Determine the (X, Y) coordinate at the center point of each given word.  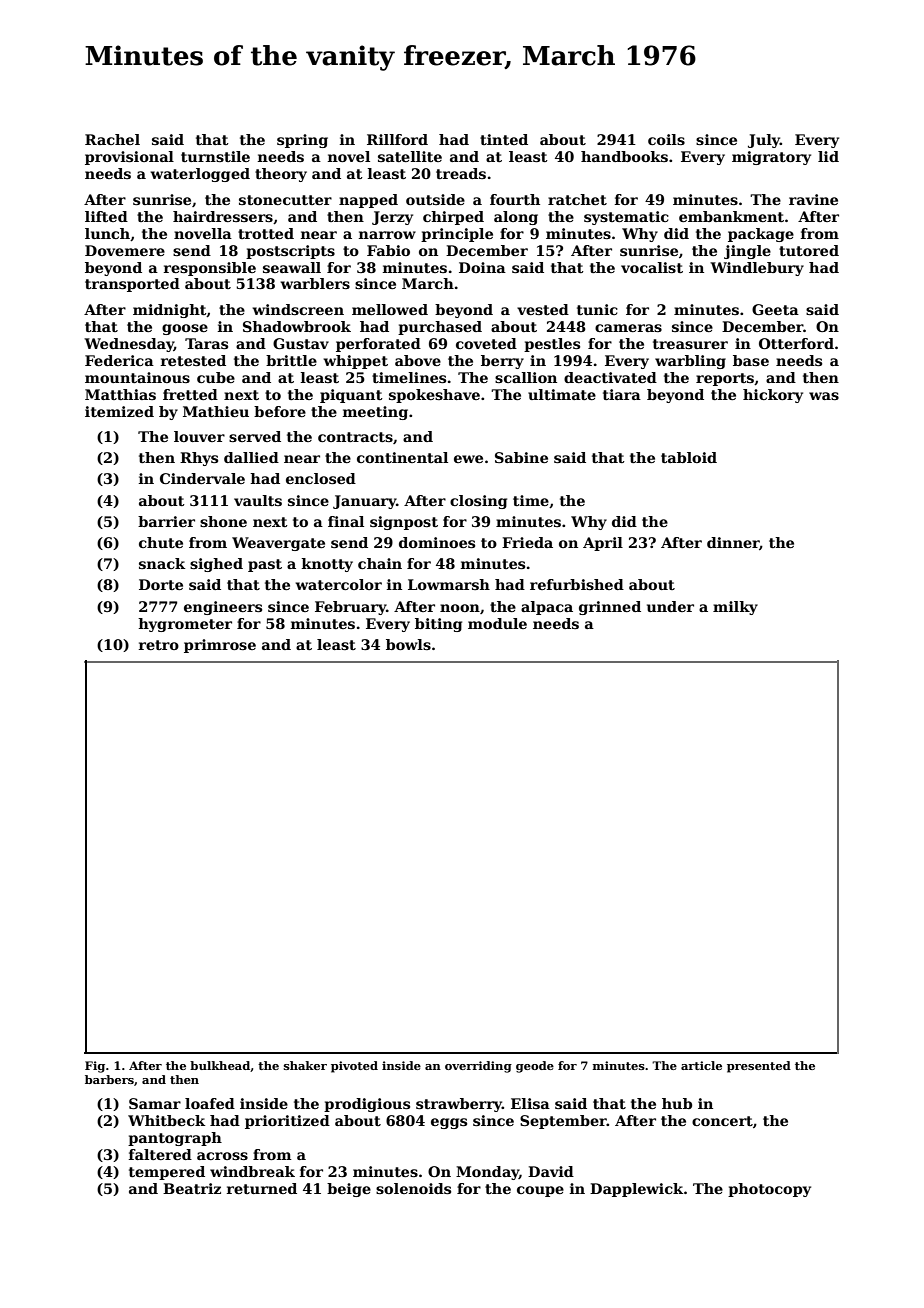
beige (349, 1190)
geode (535, 1067)
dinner (733, 542)
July (764, 141)
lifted (106, 216)
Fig (95, 1067)
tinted (504, 139)
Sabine (521, 457)
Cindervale (202, 478)
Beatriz (192, 1188)
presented (759, 1067)
